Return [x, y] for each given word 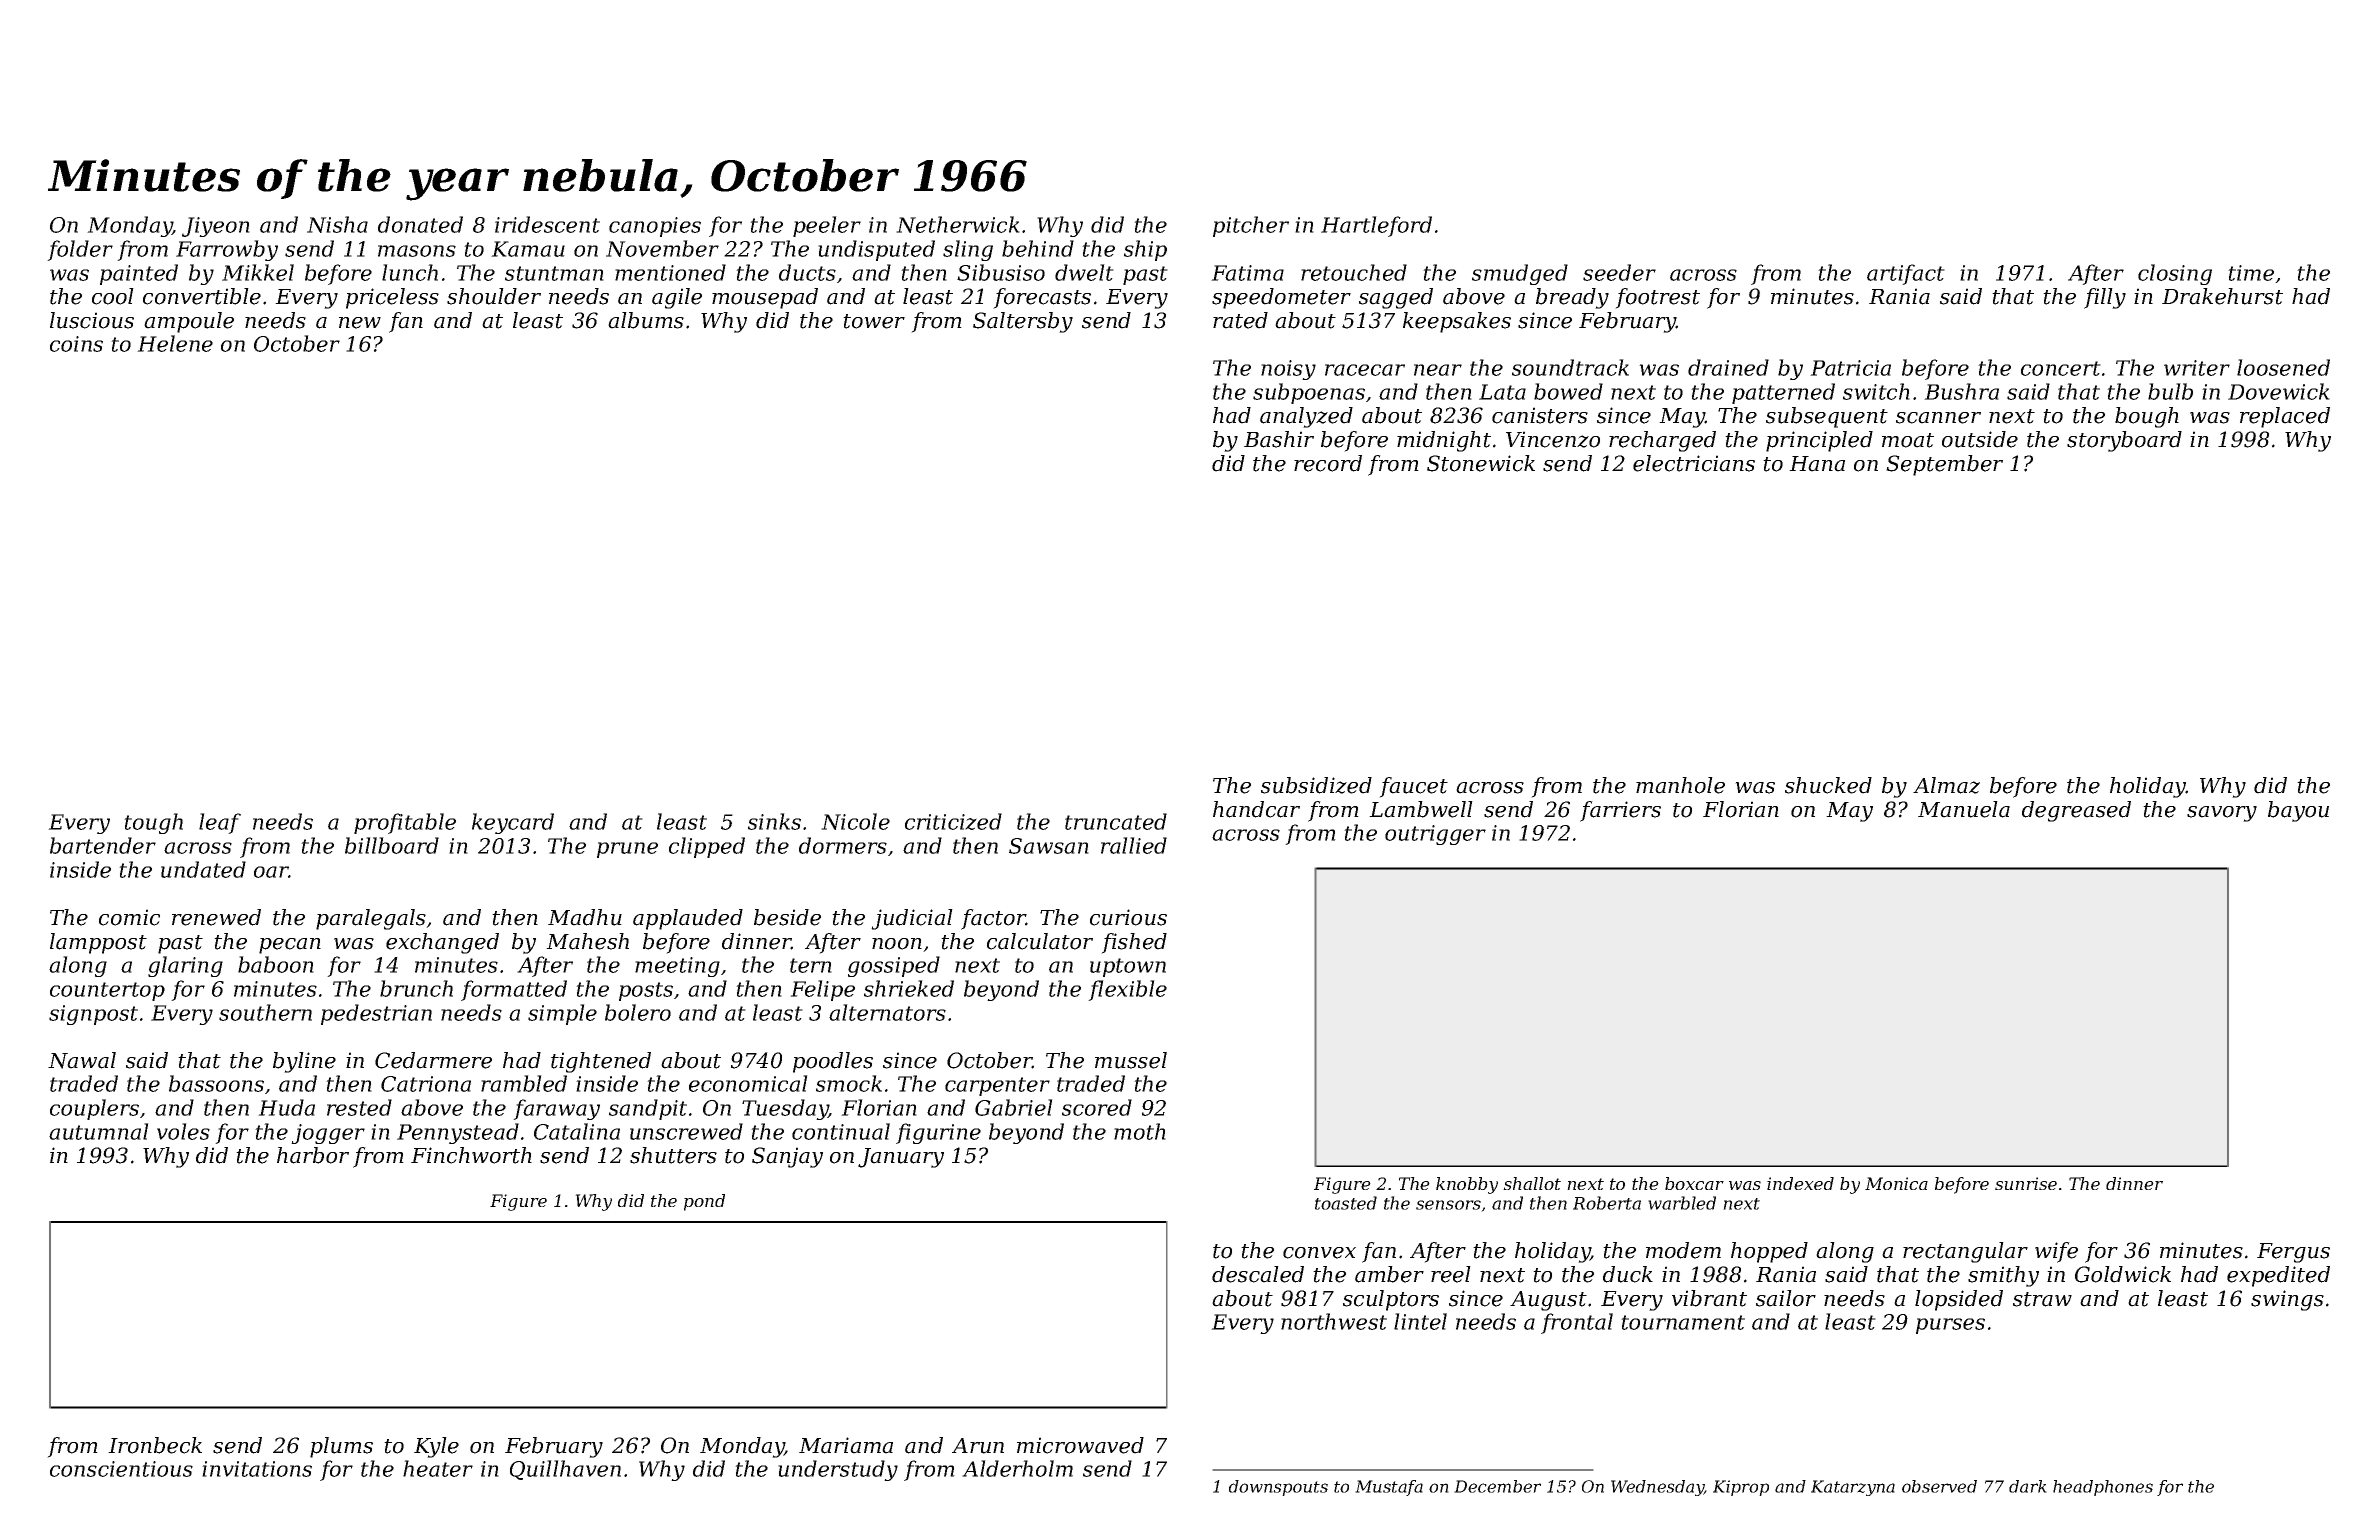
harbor [313, 1155]
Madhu [585, 917]
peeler [827, 226]
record [1328, 463]
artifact [1906, 274]
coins [76, 344]
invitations [257, 1469]
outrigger [1435, 835]
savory [2222, 814]
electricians [1694, 463]
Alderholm [1017, 1468]
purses [1950, 1326]
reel [1451, 1274]
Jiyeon [216, 227]
